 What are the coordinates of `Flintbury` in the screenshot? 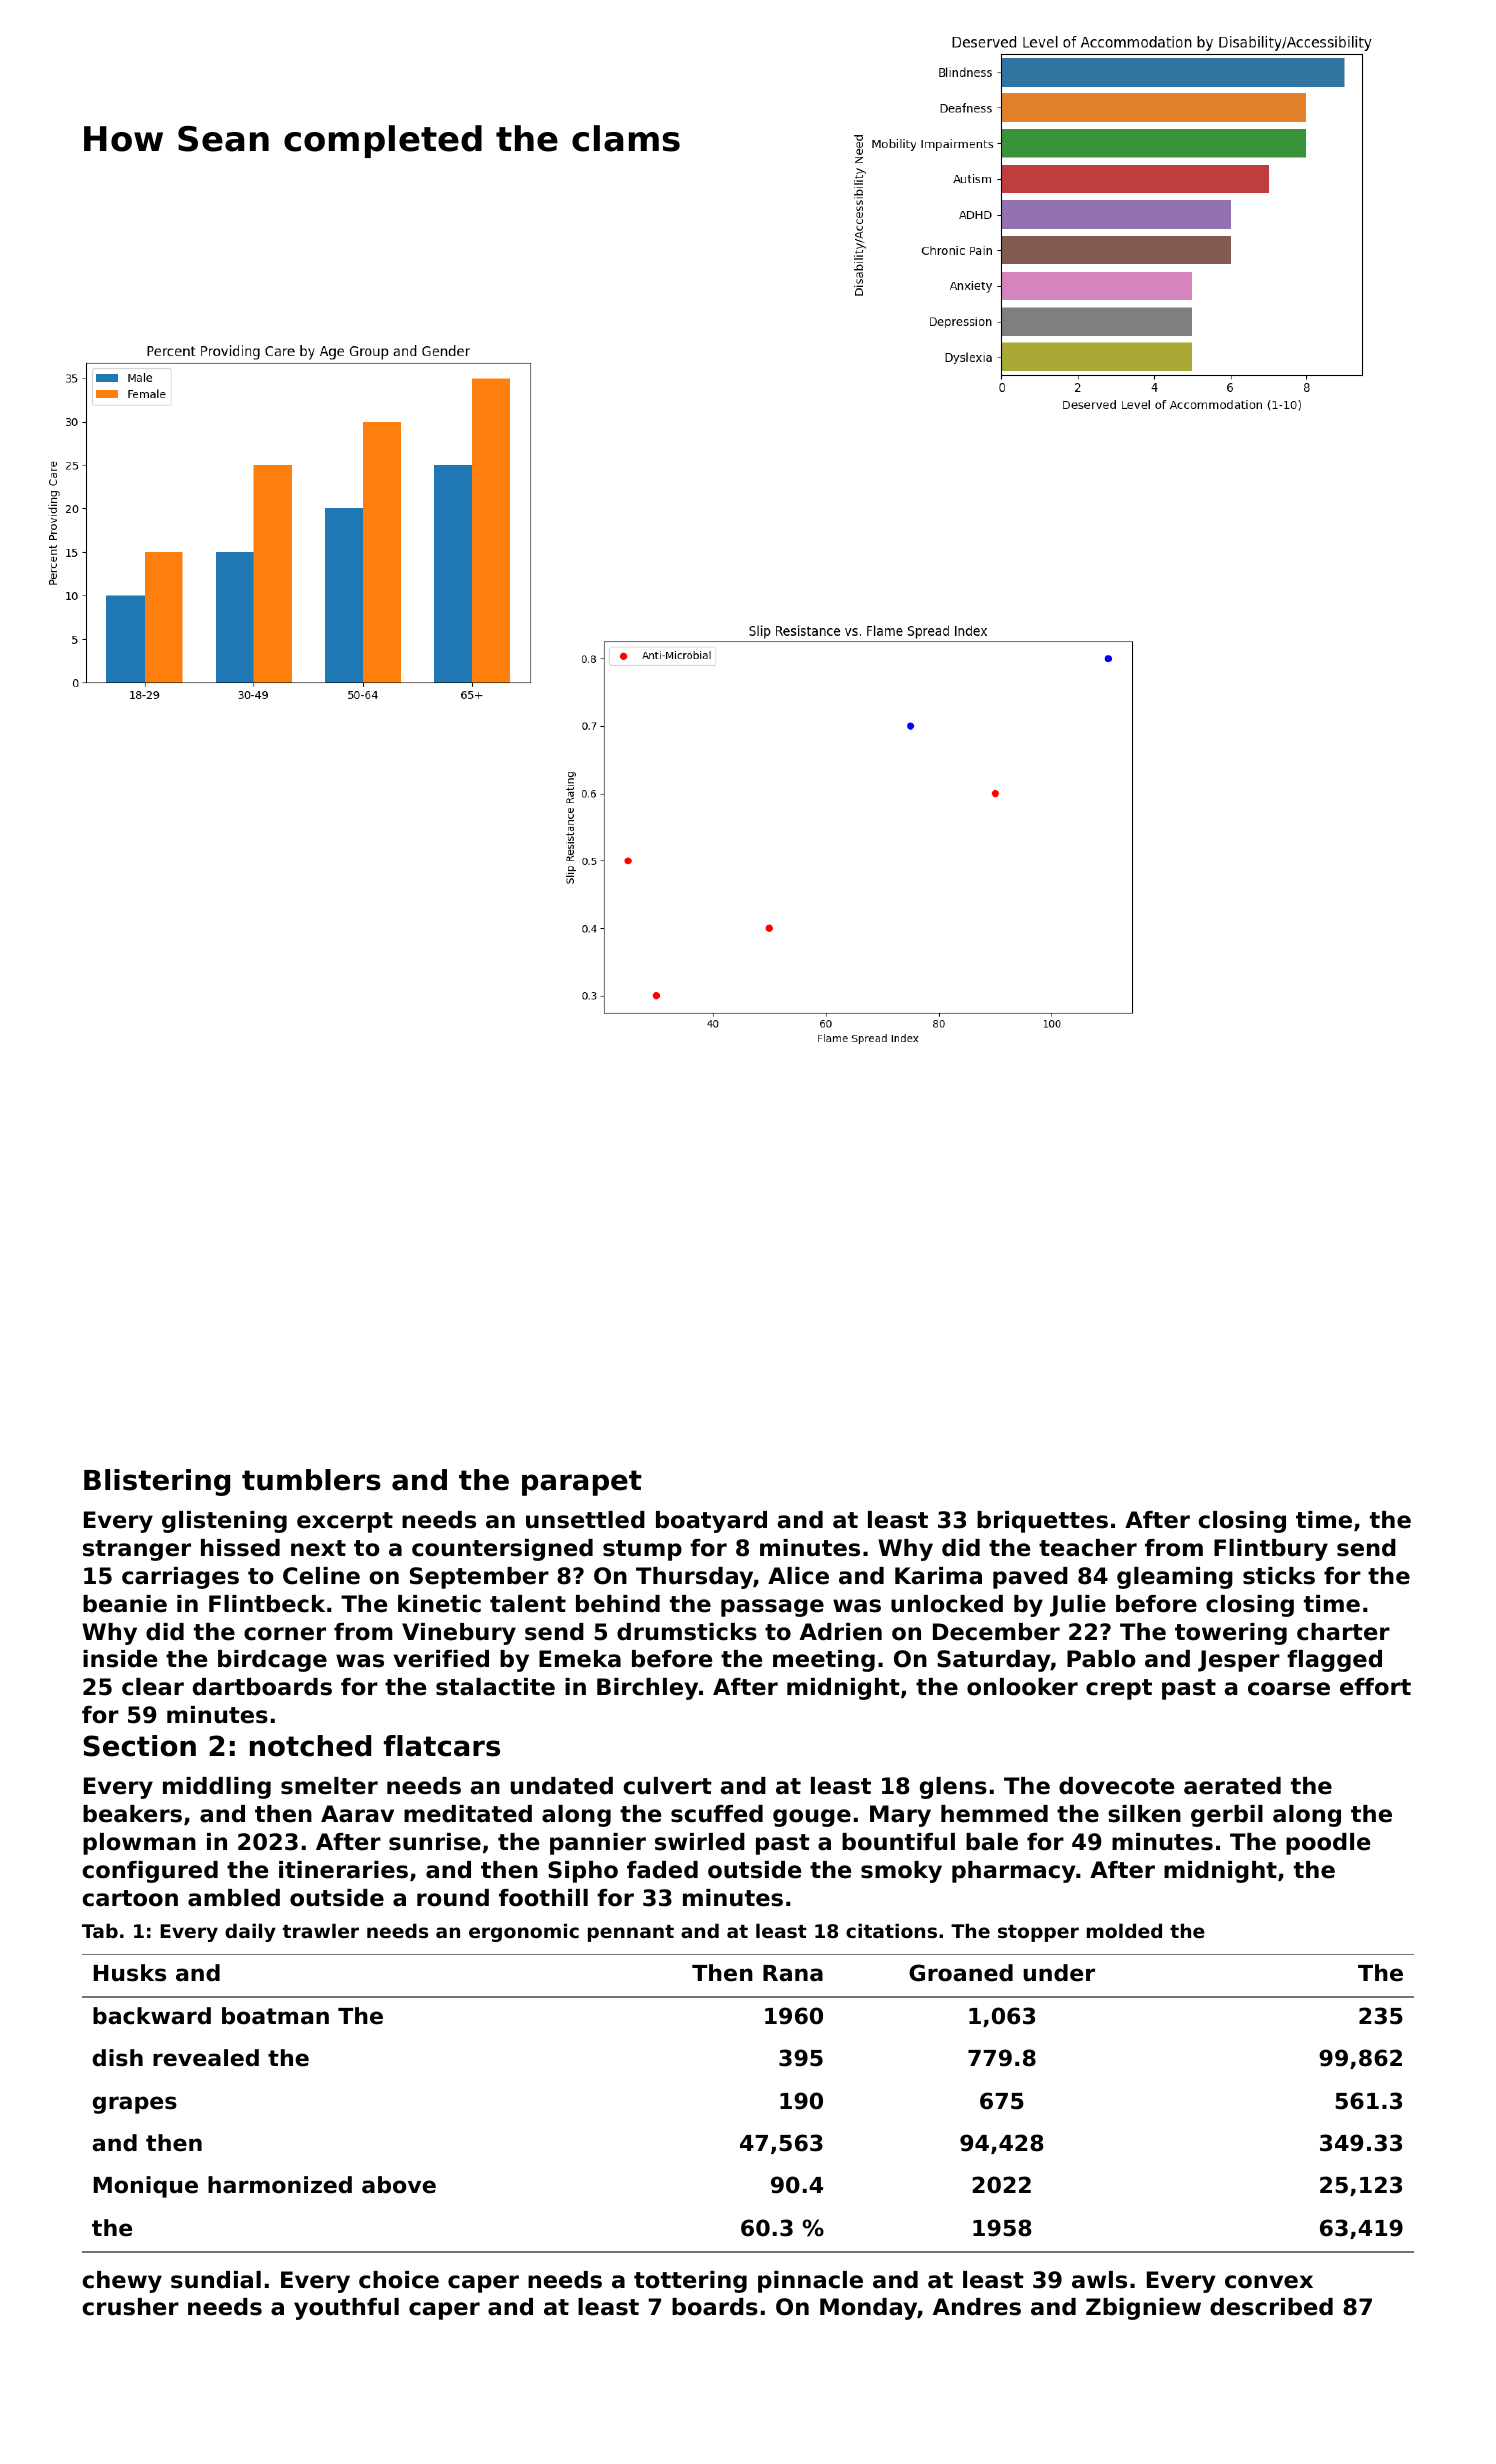 It's located at (1271, 1550).
